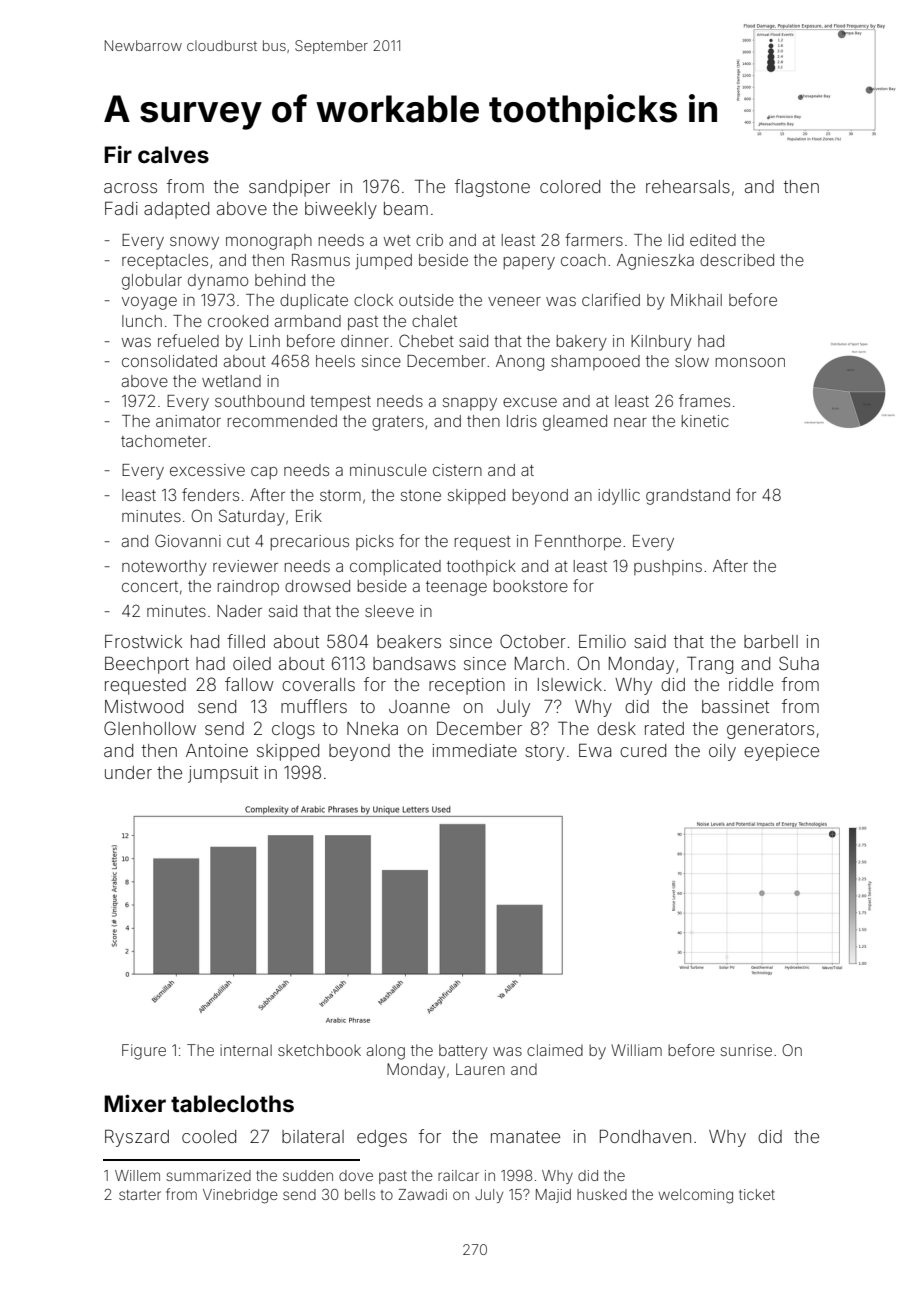 The width and height of the screenshot is (924, 1311). I want to click on idyllic, so click(619, 497).
